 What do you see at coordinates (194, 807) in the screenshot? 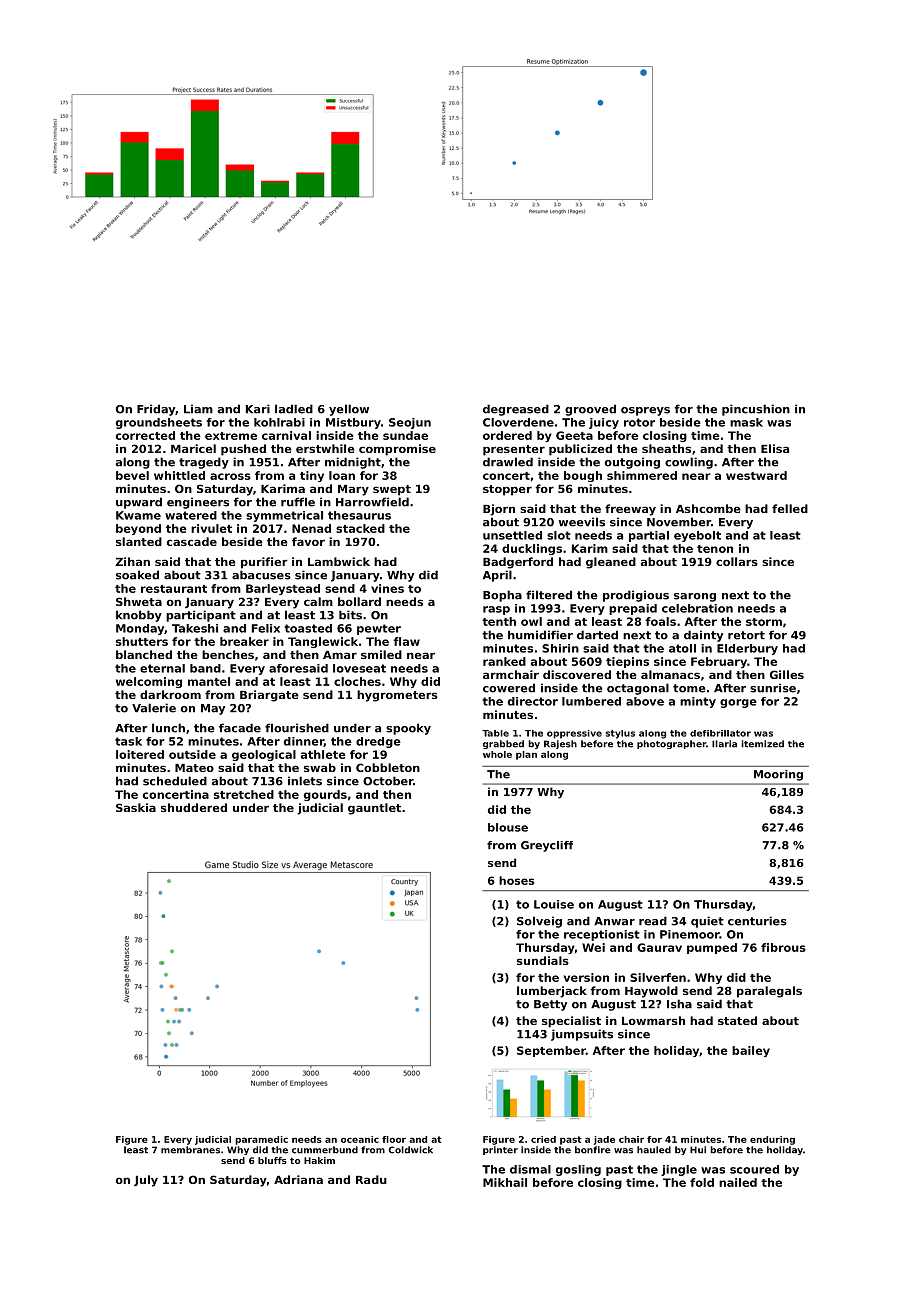
I see `shuddered` at bounding box center [194, 807].
